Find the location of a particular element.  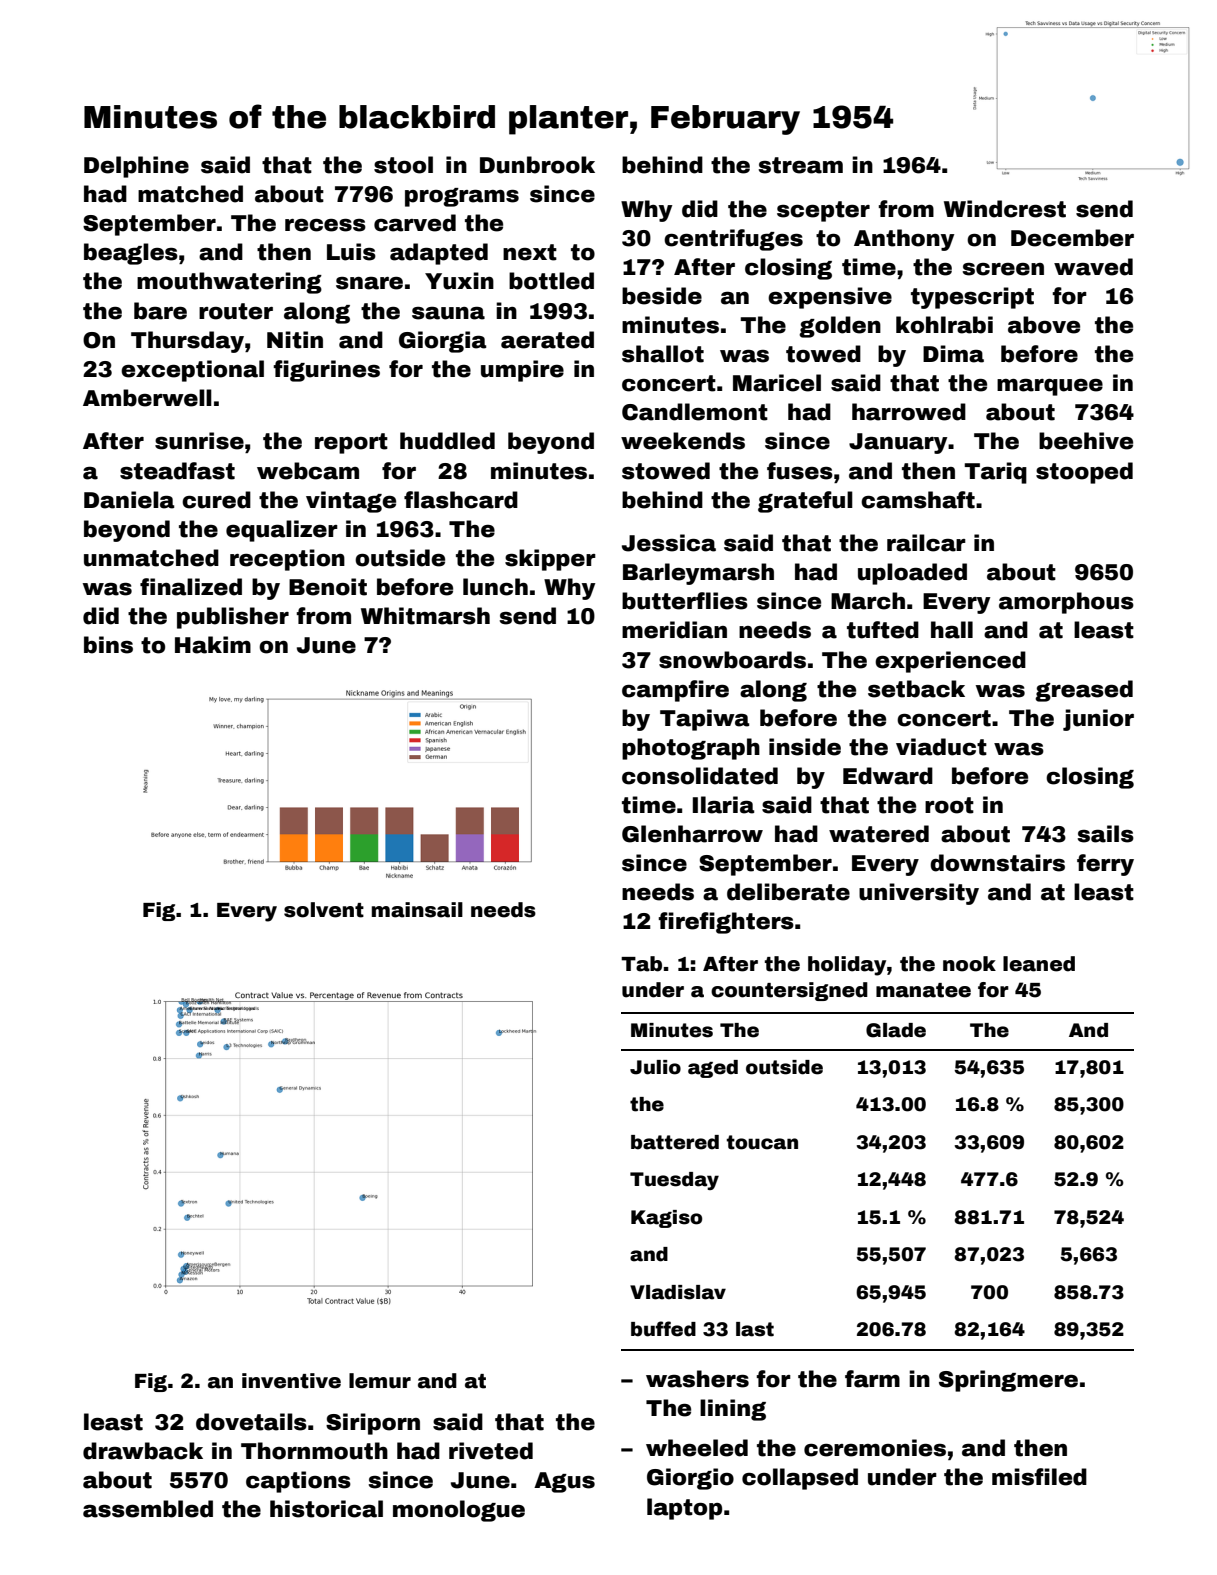

dovetails is located at coordinates (251, 1422).
